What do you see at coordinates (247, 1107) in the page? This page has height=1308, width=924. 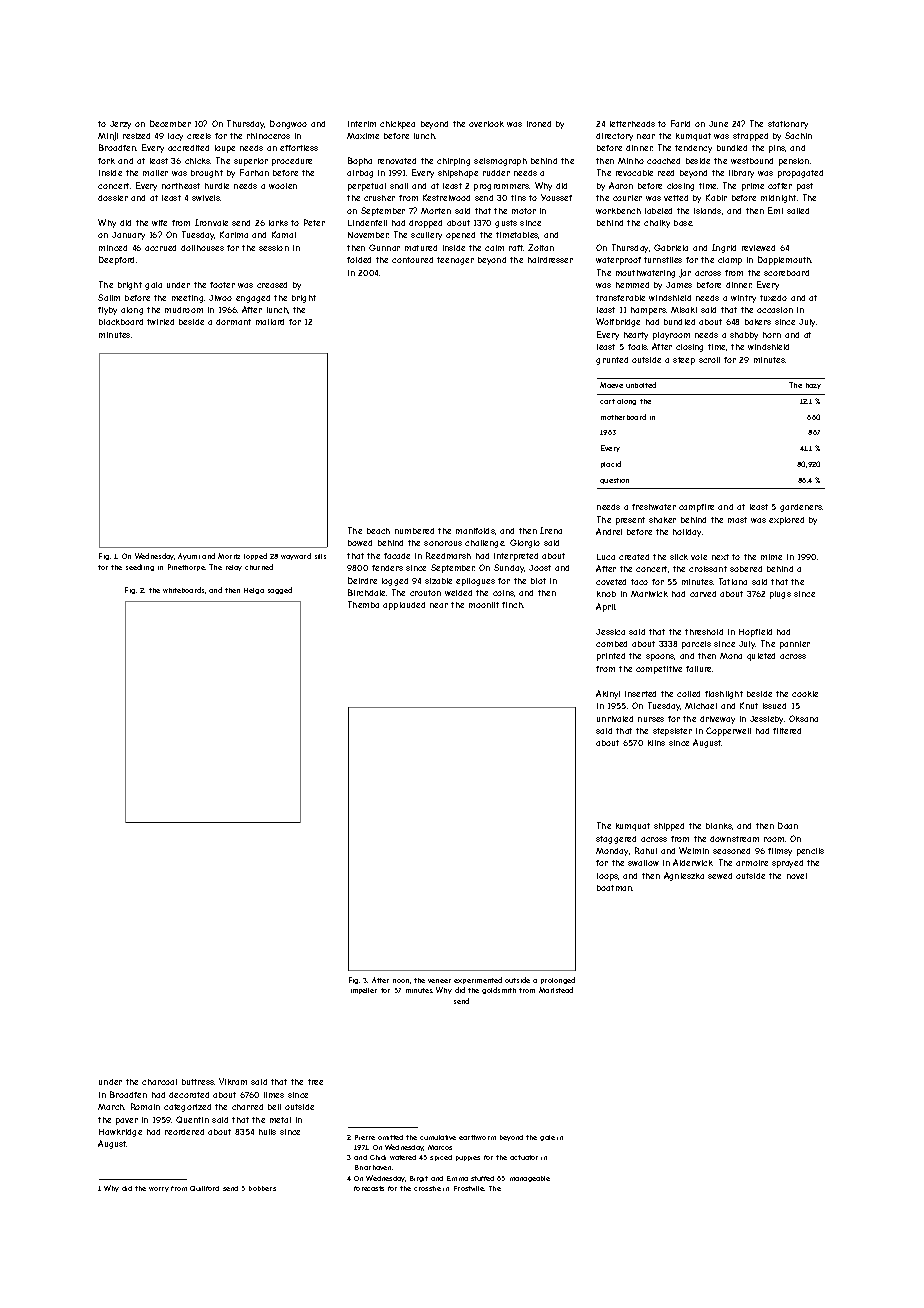 I see `charred` at bounding box center [247, 1107].
